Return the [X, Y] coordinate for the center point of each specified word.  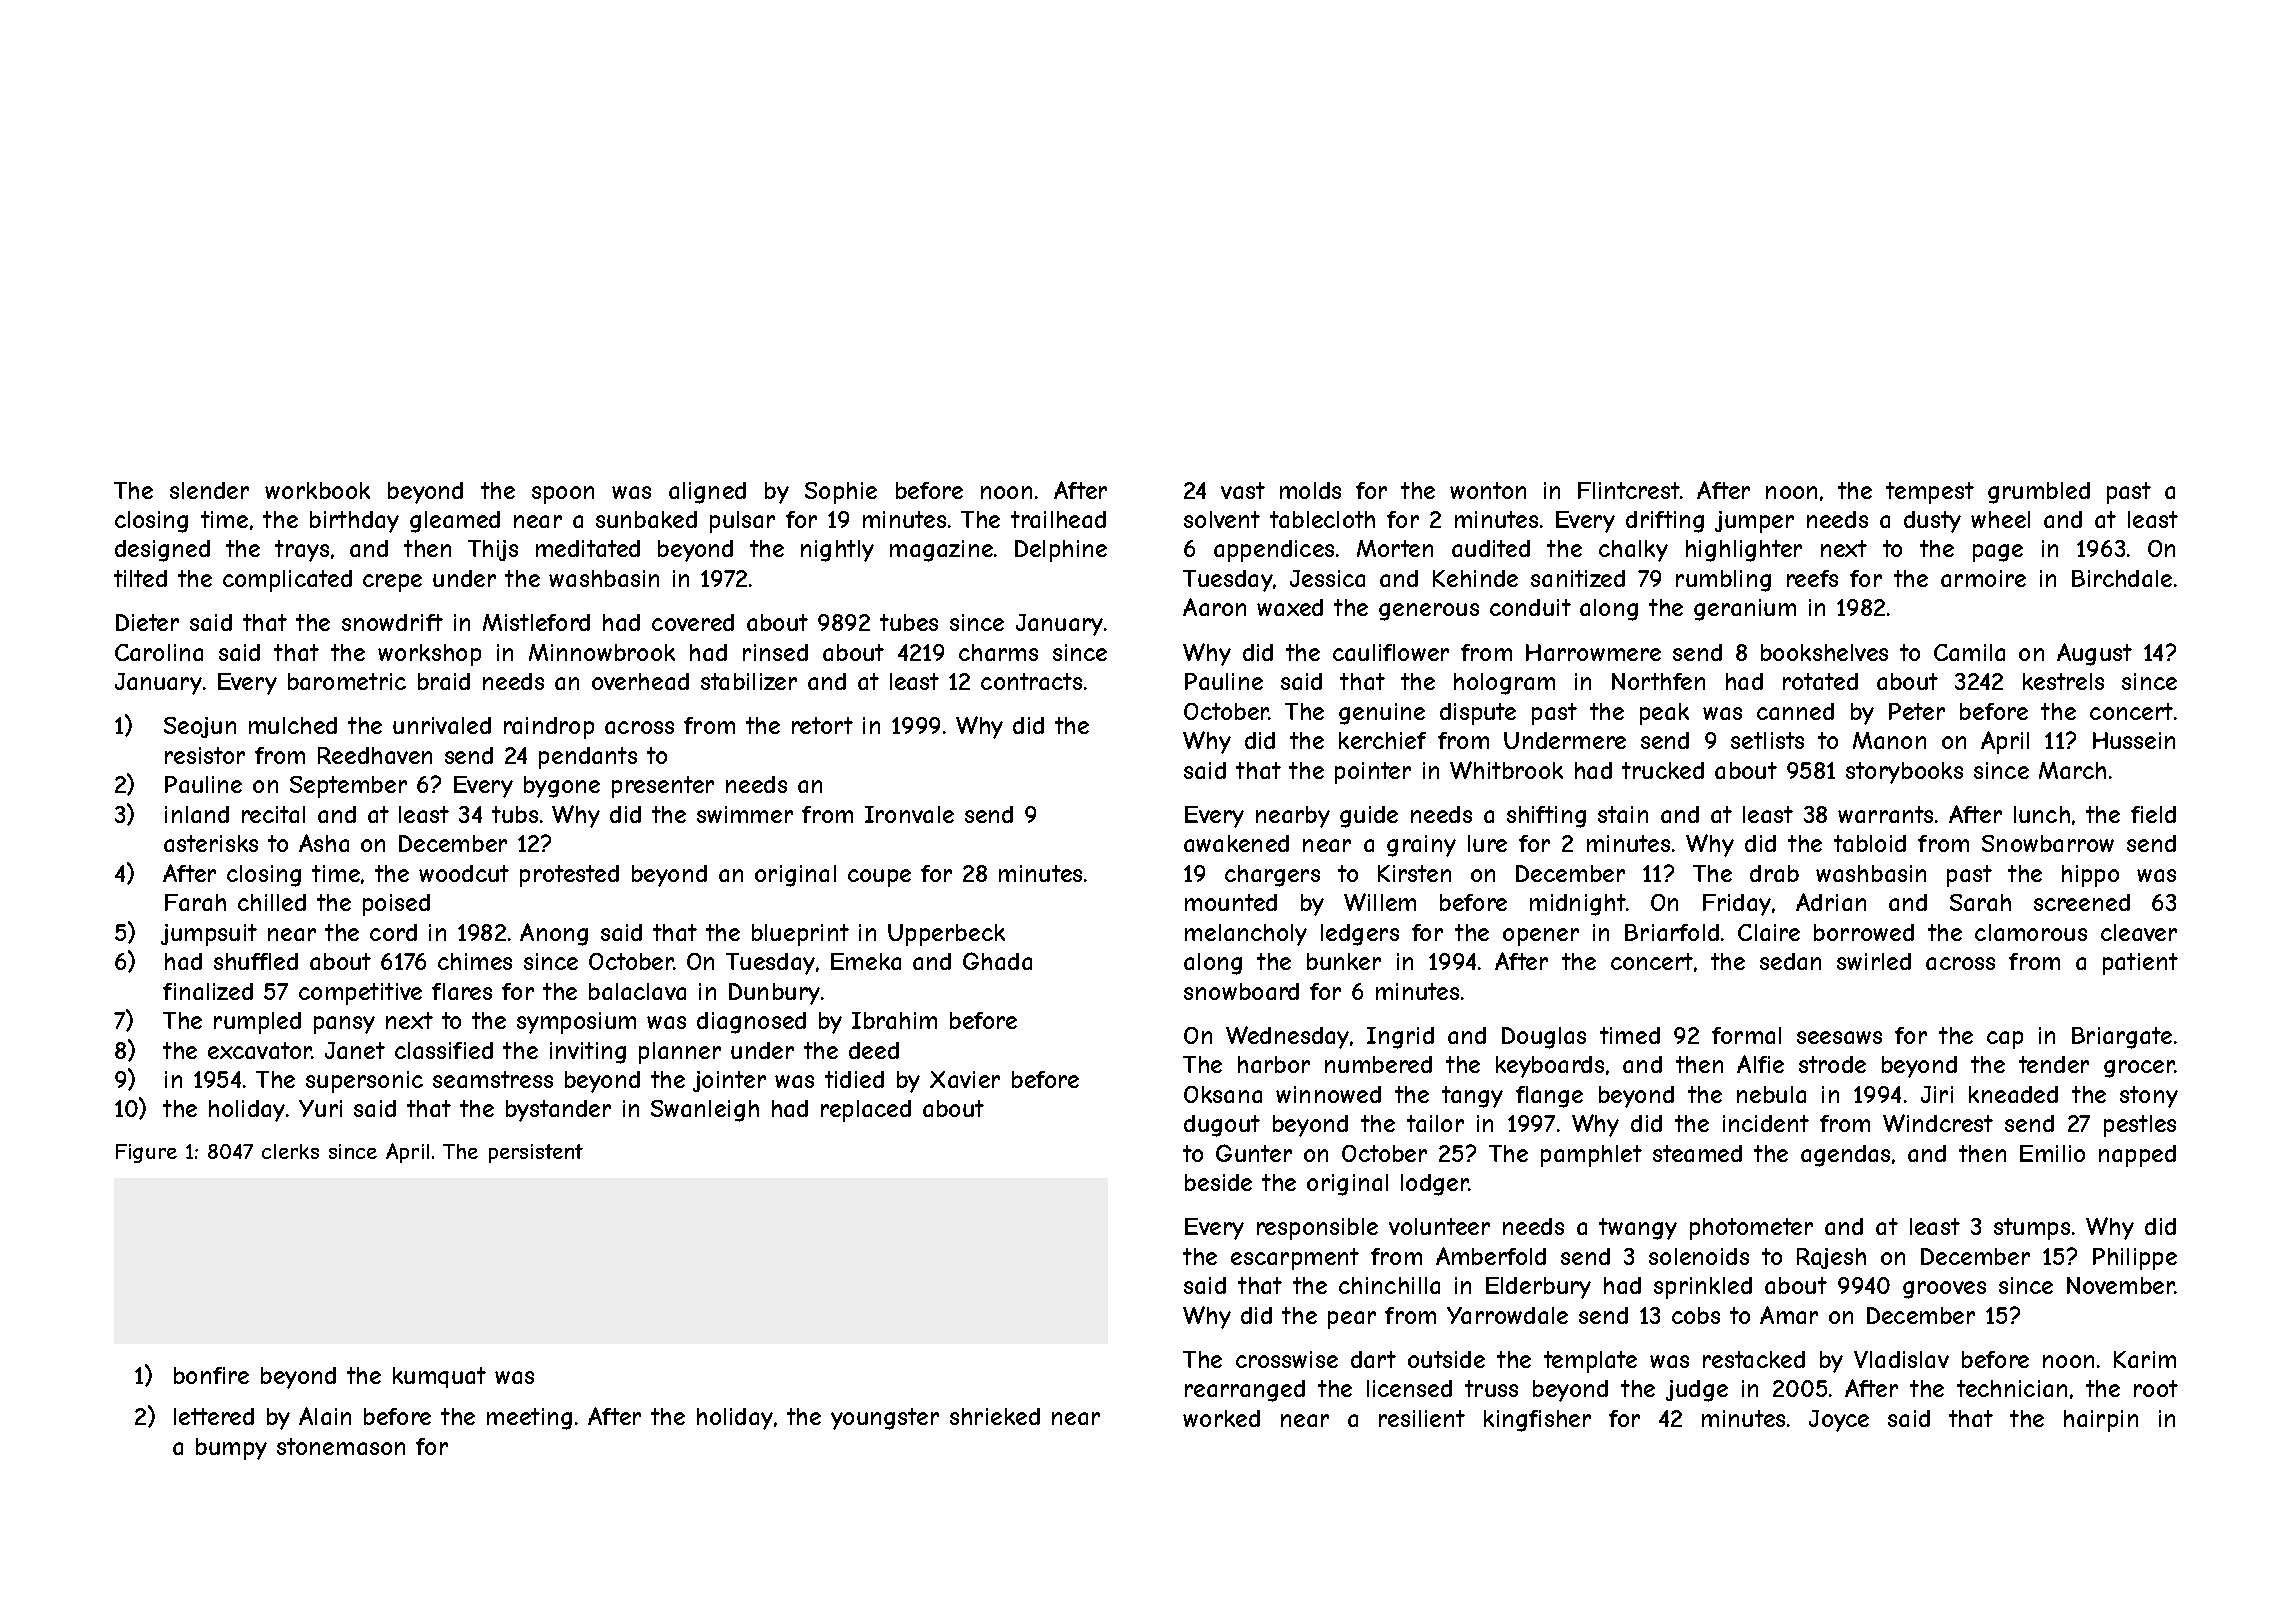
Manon [1889, 740]
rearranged [1245, 1391]
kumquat [439, 1377]
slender [209, 490]
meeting [529, 1419]
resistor [205, 755]
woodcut [464, 873]
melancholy [1246, 935]
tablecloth [1322, 519]
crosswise [1287, 1359]
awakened [1236, 843]
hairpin [2101, 1421]
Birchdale [2122, 578]
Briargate [2122, 1038]
